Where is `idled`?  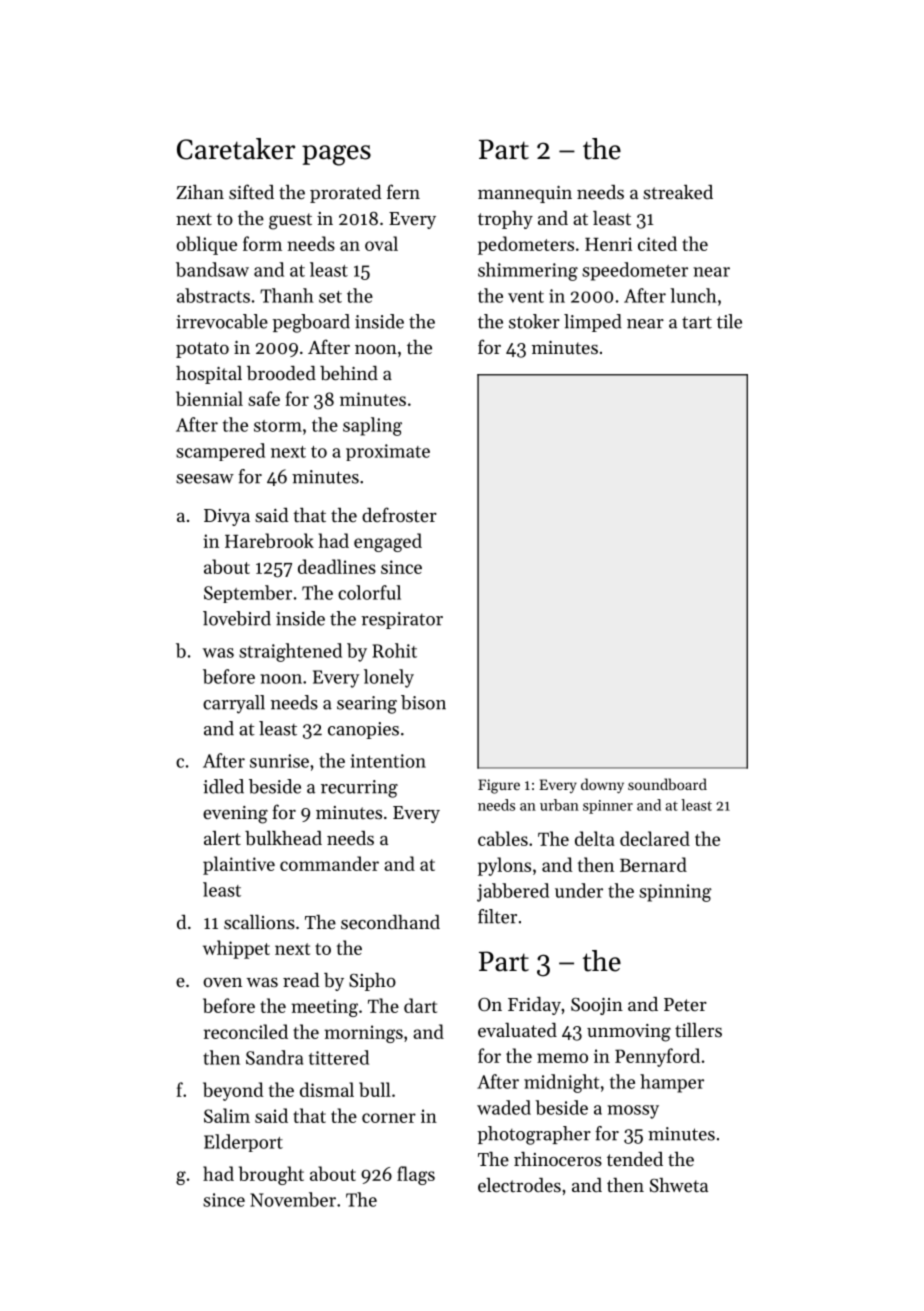 idled is located at coordinates (223, 786).
